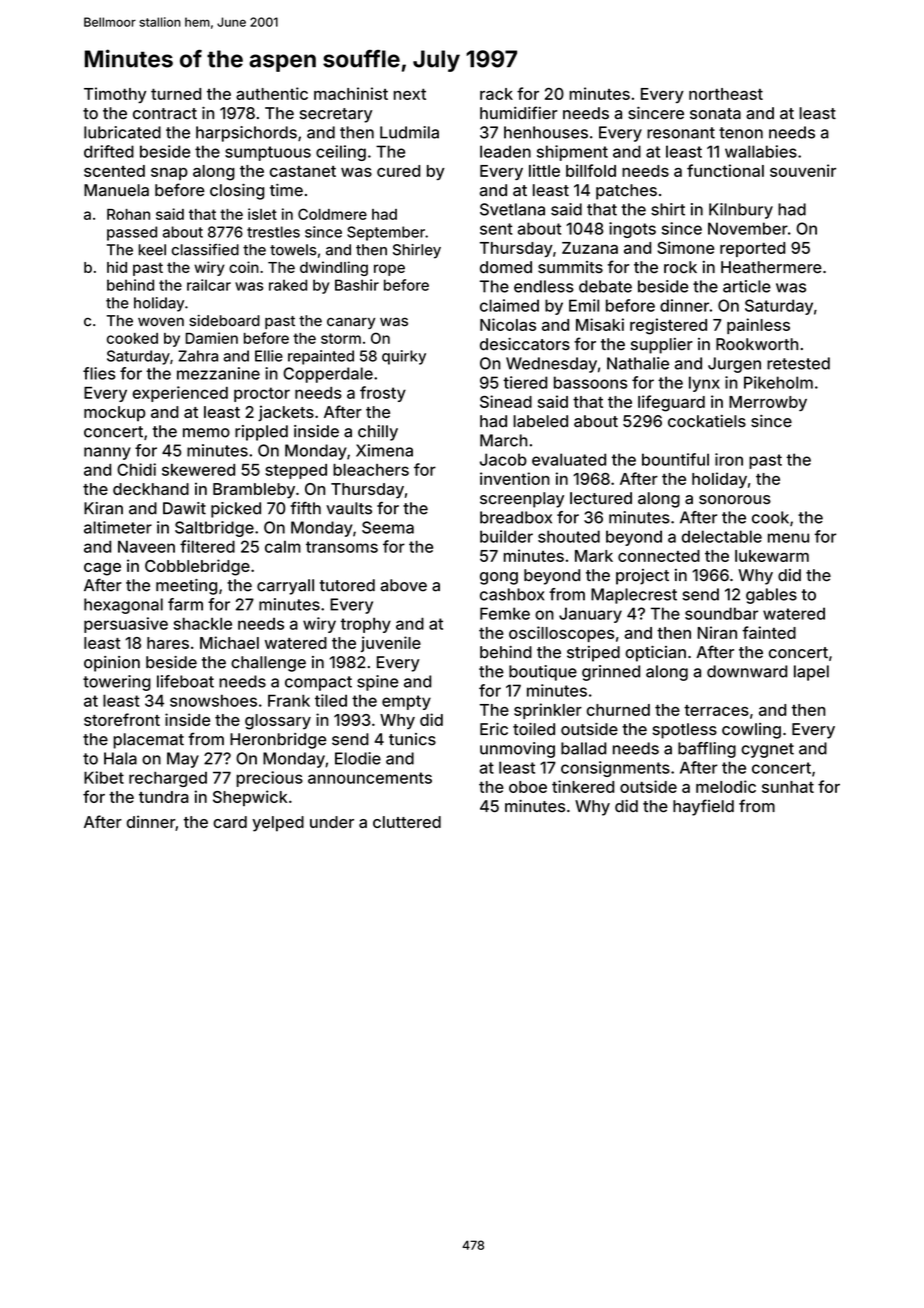 The width and height of the screenshot is (924, 1308). What do you see at coordinates (169, 174) in the screenshot?
I see `snap` at bounding box center [169, 174].
